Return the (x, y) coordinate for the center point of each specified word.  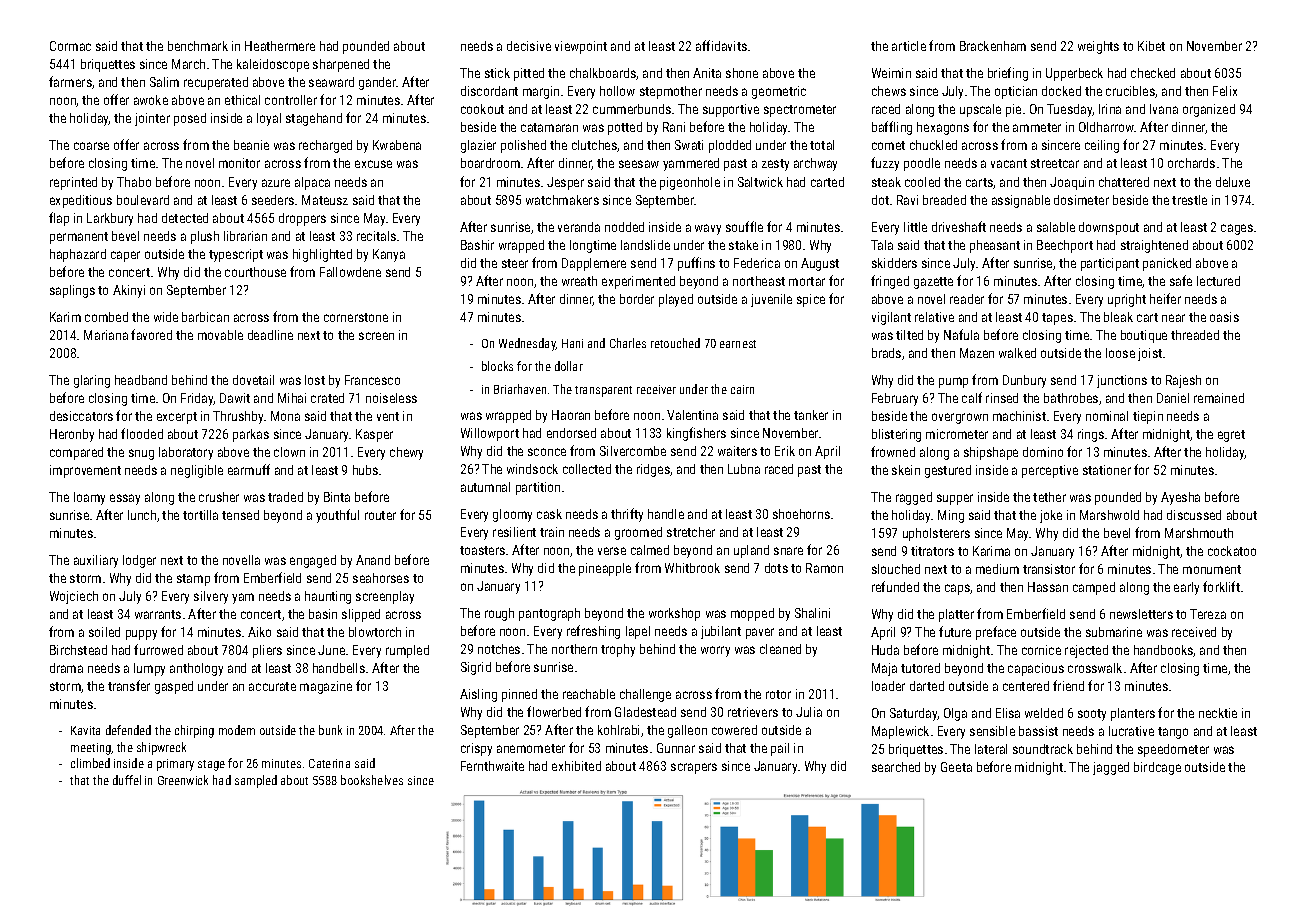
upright (1127, 300)
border (637, 299)
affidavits (721, 45)
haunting (328, 597)
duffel (127, 780)
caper (125, 256)
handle (666, 514)
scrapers (694, 768)
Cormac (70, 46)
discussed (1194, 515)
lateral (991, 749)
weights (1098, 47)
